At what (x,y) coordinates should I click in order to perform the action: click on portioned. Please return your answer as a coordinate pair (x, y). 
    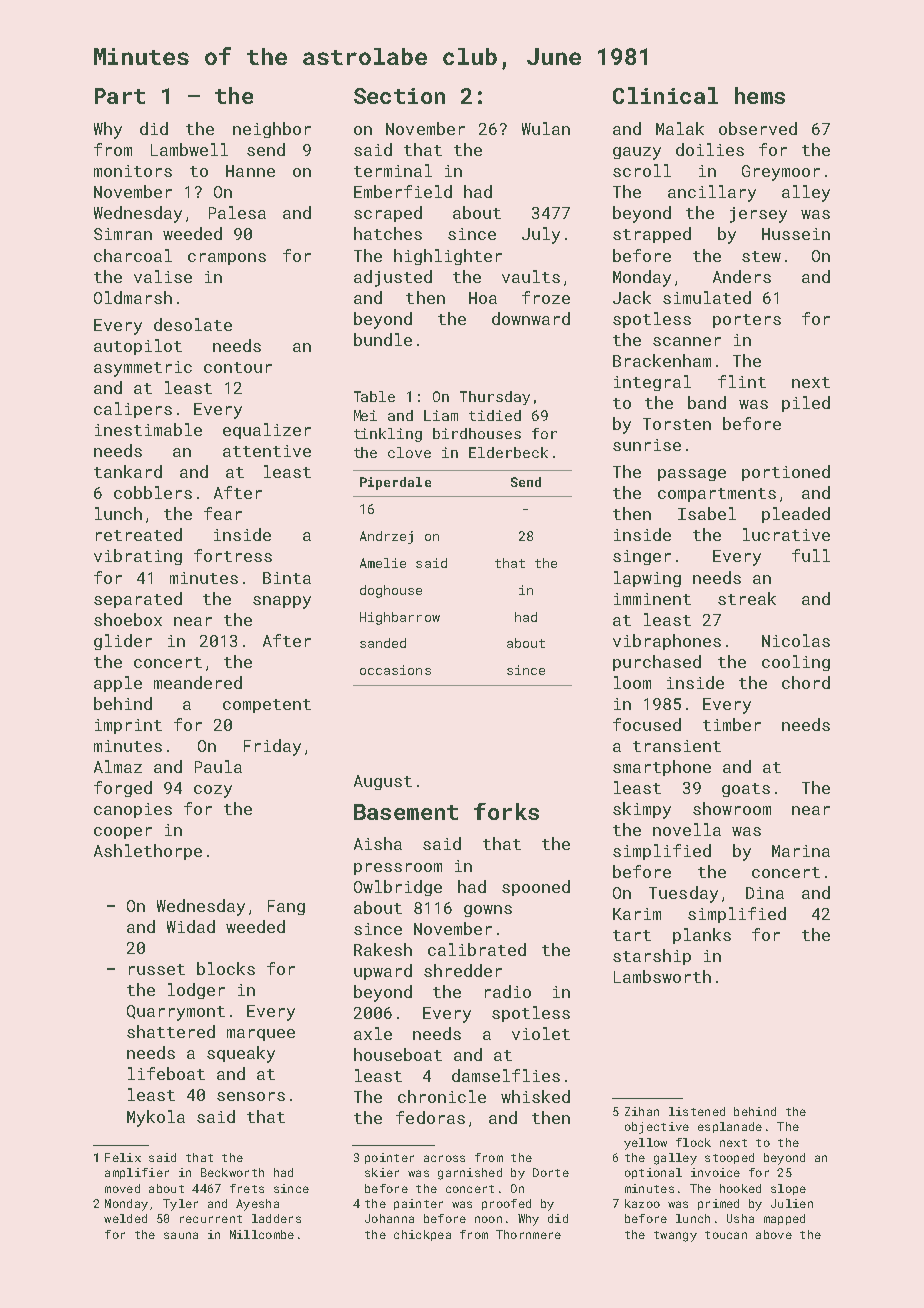
    Looking at the image, I should click on (786, 473).
